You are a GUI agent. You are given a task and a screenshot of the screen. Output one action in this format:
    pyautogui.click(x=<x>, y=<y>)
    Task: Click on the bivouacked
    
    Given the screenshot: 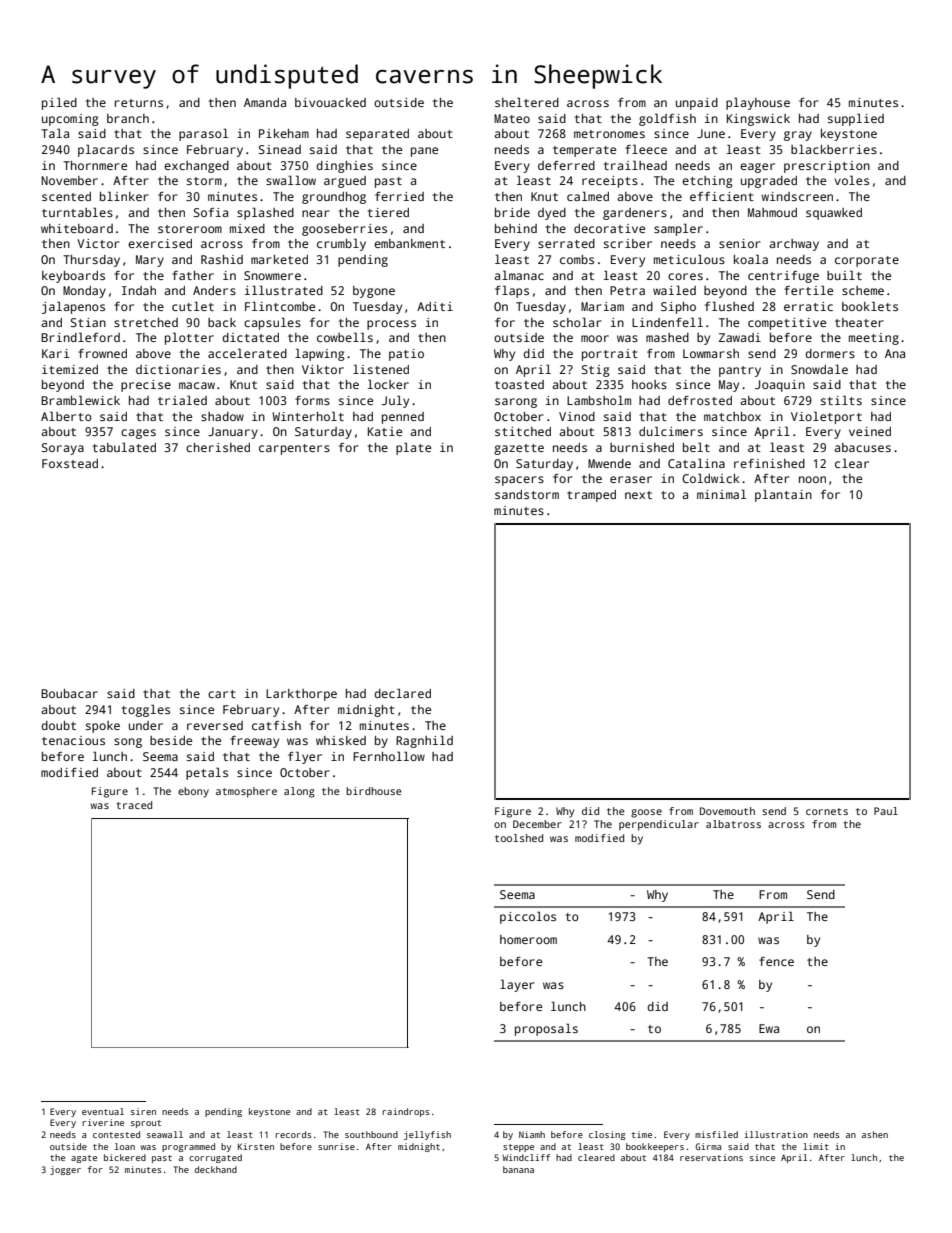 What is the action you would take?
    pyautogui.click(x=330, y=102)
